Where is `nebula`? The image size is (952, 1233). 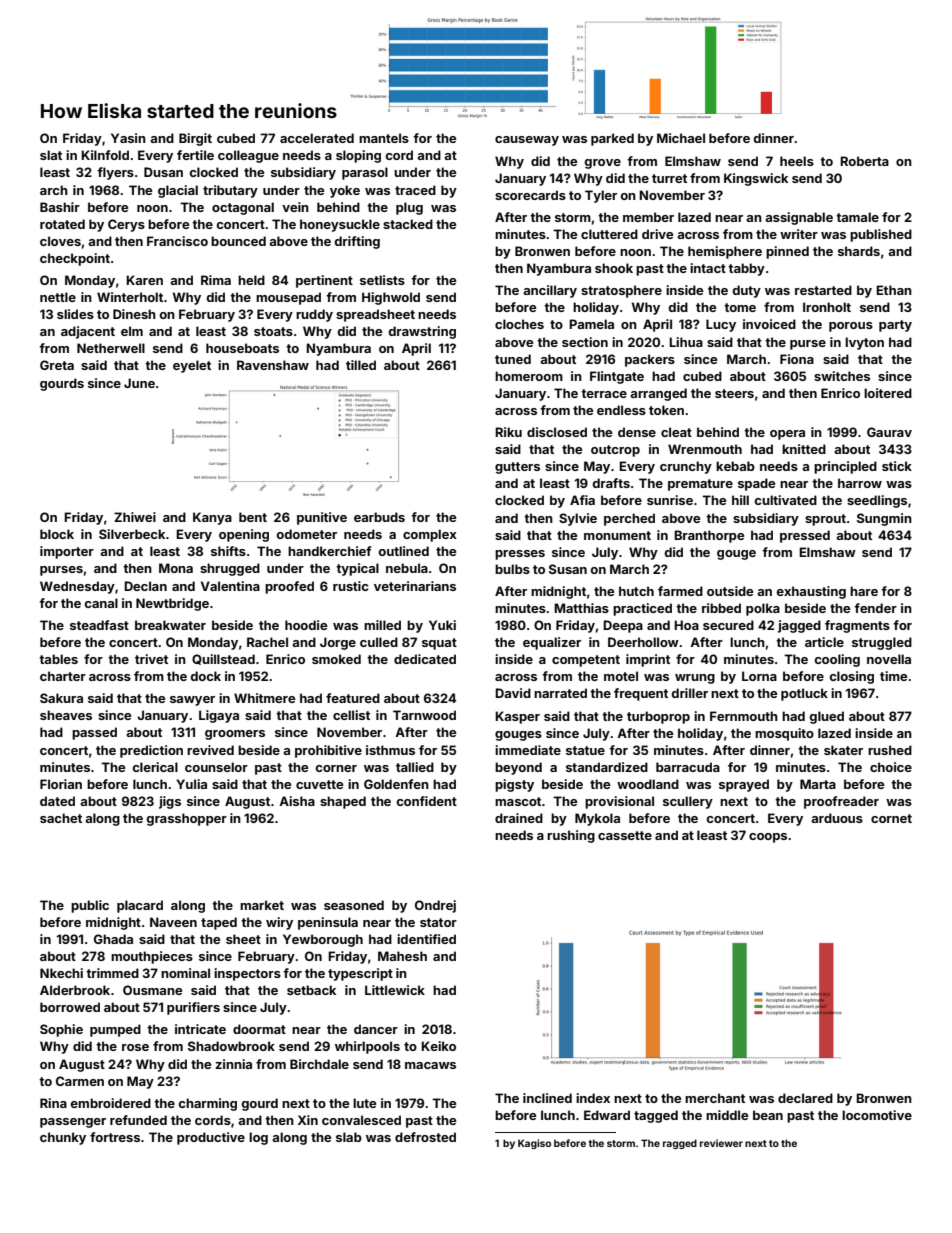 nebula is located at coordinates (407, 568).
